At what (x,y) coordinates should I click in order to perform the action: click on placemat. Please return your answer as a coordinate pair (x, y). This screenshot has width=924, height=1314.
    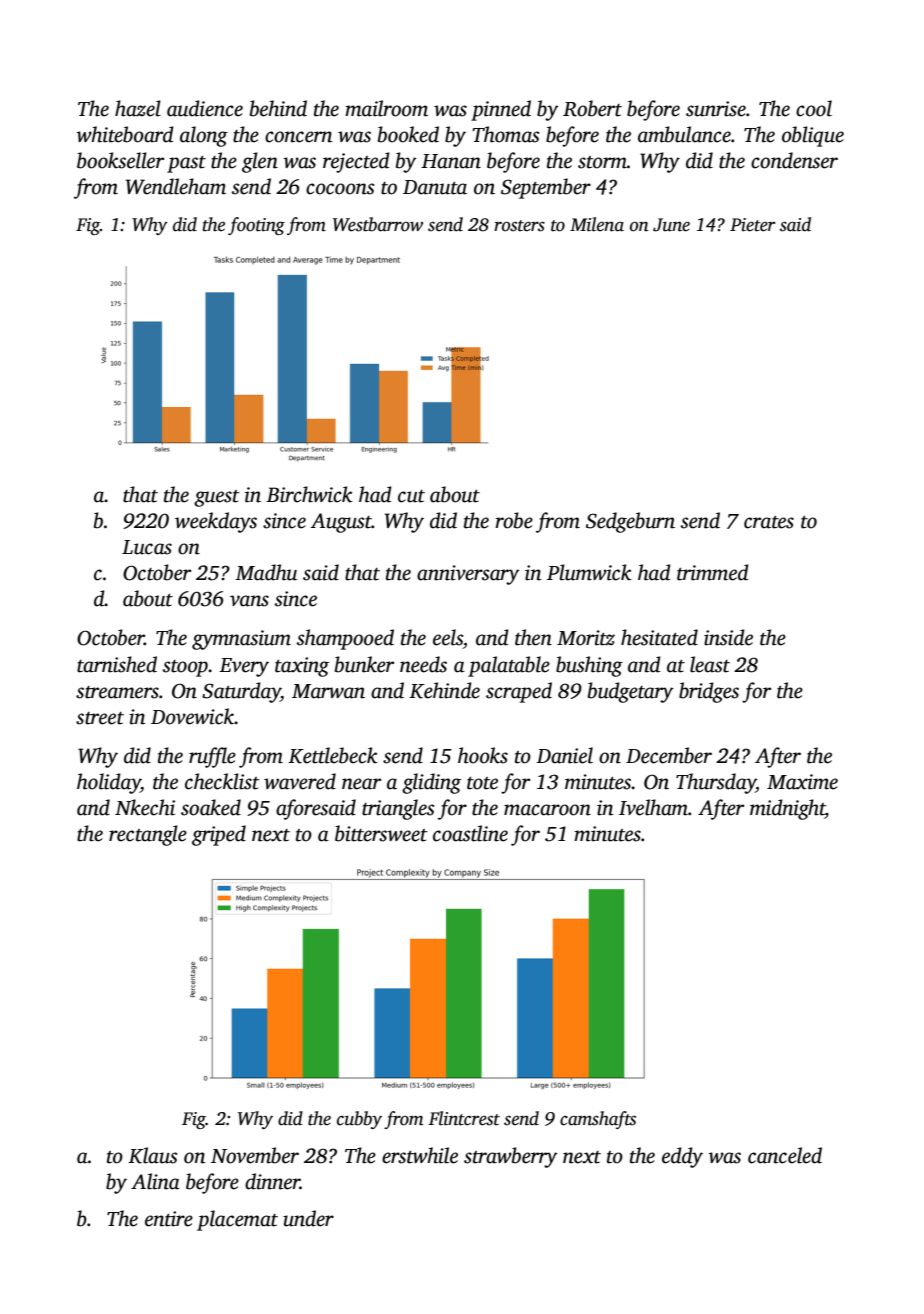
    Looking at the image, I should click on (237, 1220).
